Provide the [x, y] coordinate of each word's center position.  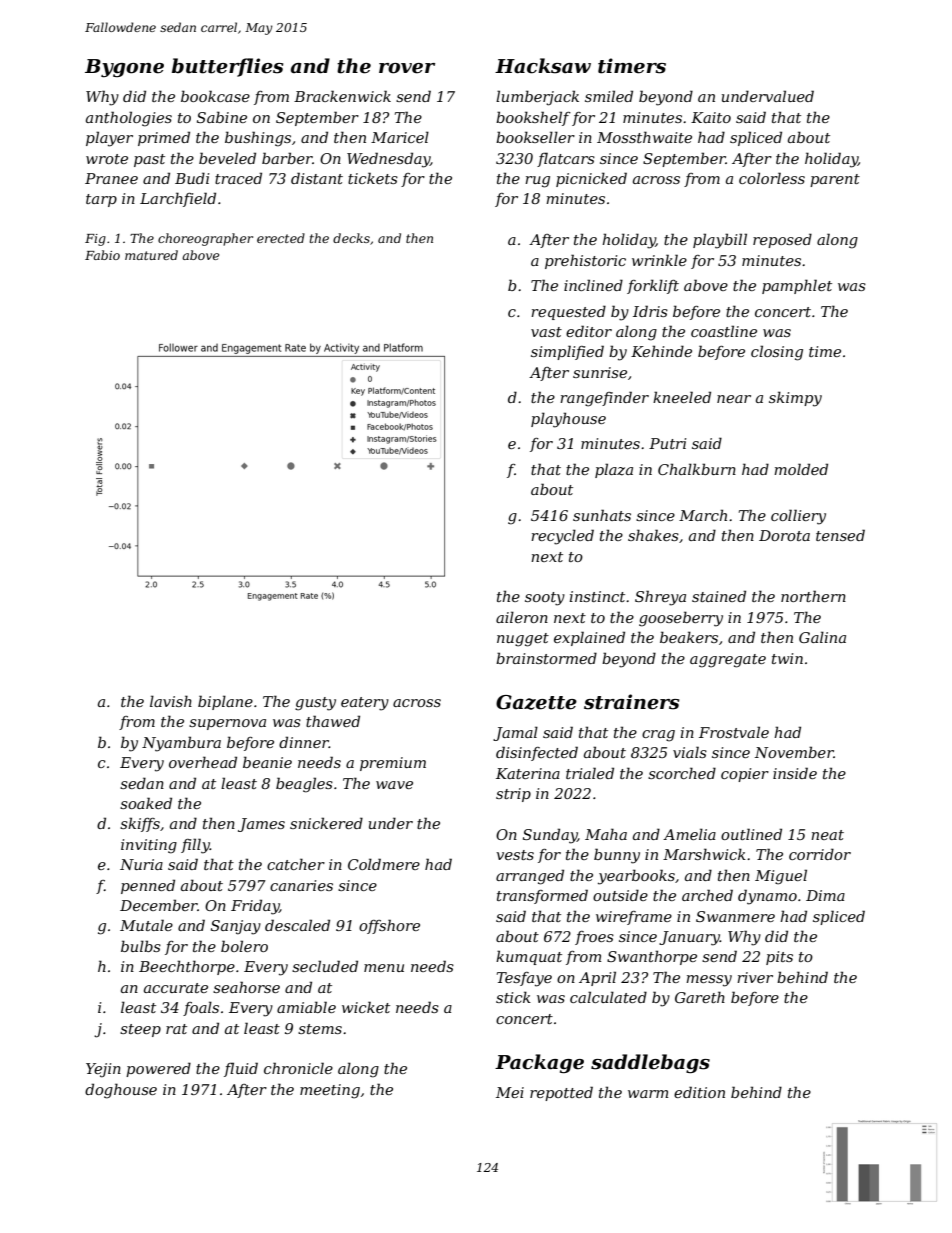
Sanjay [236, 927]
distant [317, 178]
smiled [609, 96]
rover [407, 68]
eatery [365, 704]
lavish [171, 701]
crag [658, 736]
